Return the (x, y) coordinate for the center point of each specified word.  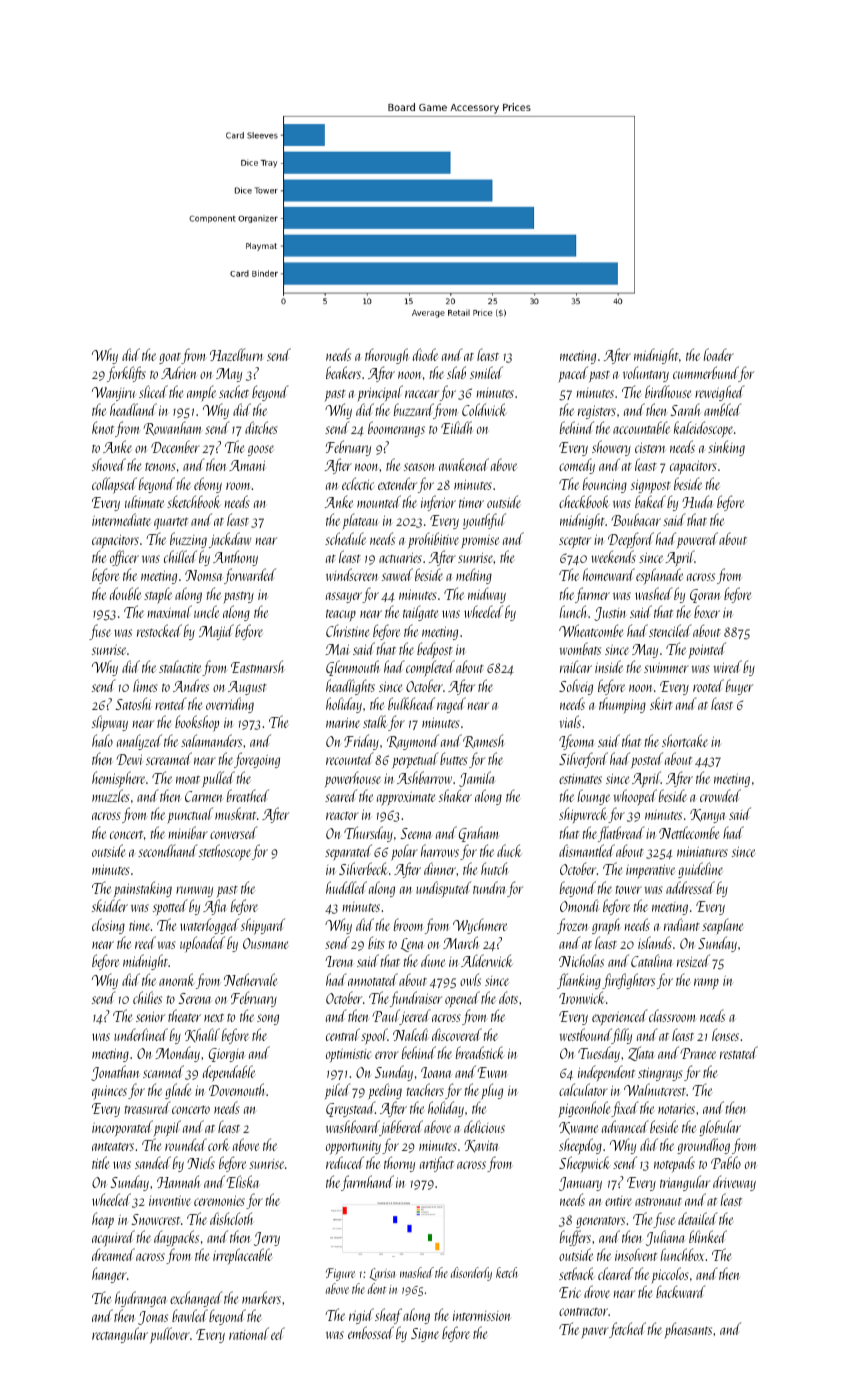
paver (595, 1333)
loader (719, 354)
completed (430, 668)
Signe (425, 1335)
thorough (386, 356)
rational (249, 1333)
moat (188, 780)
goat (170, 358)
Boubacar (636, 519)
